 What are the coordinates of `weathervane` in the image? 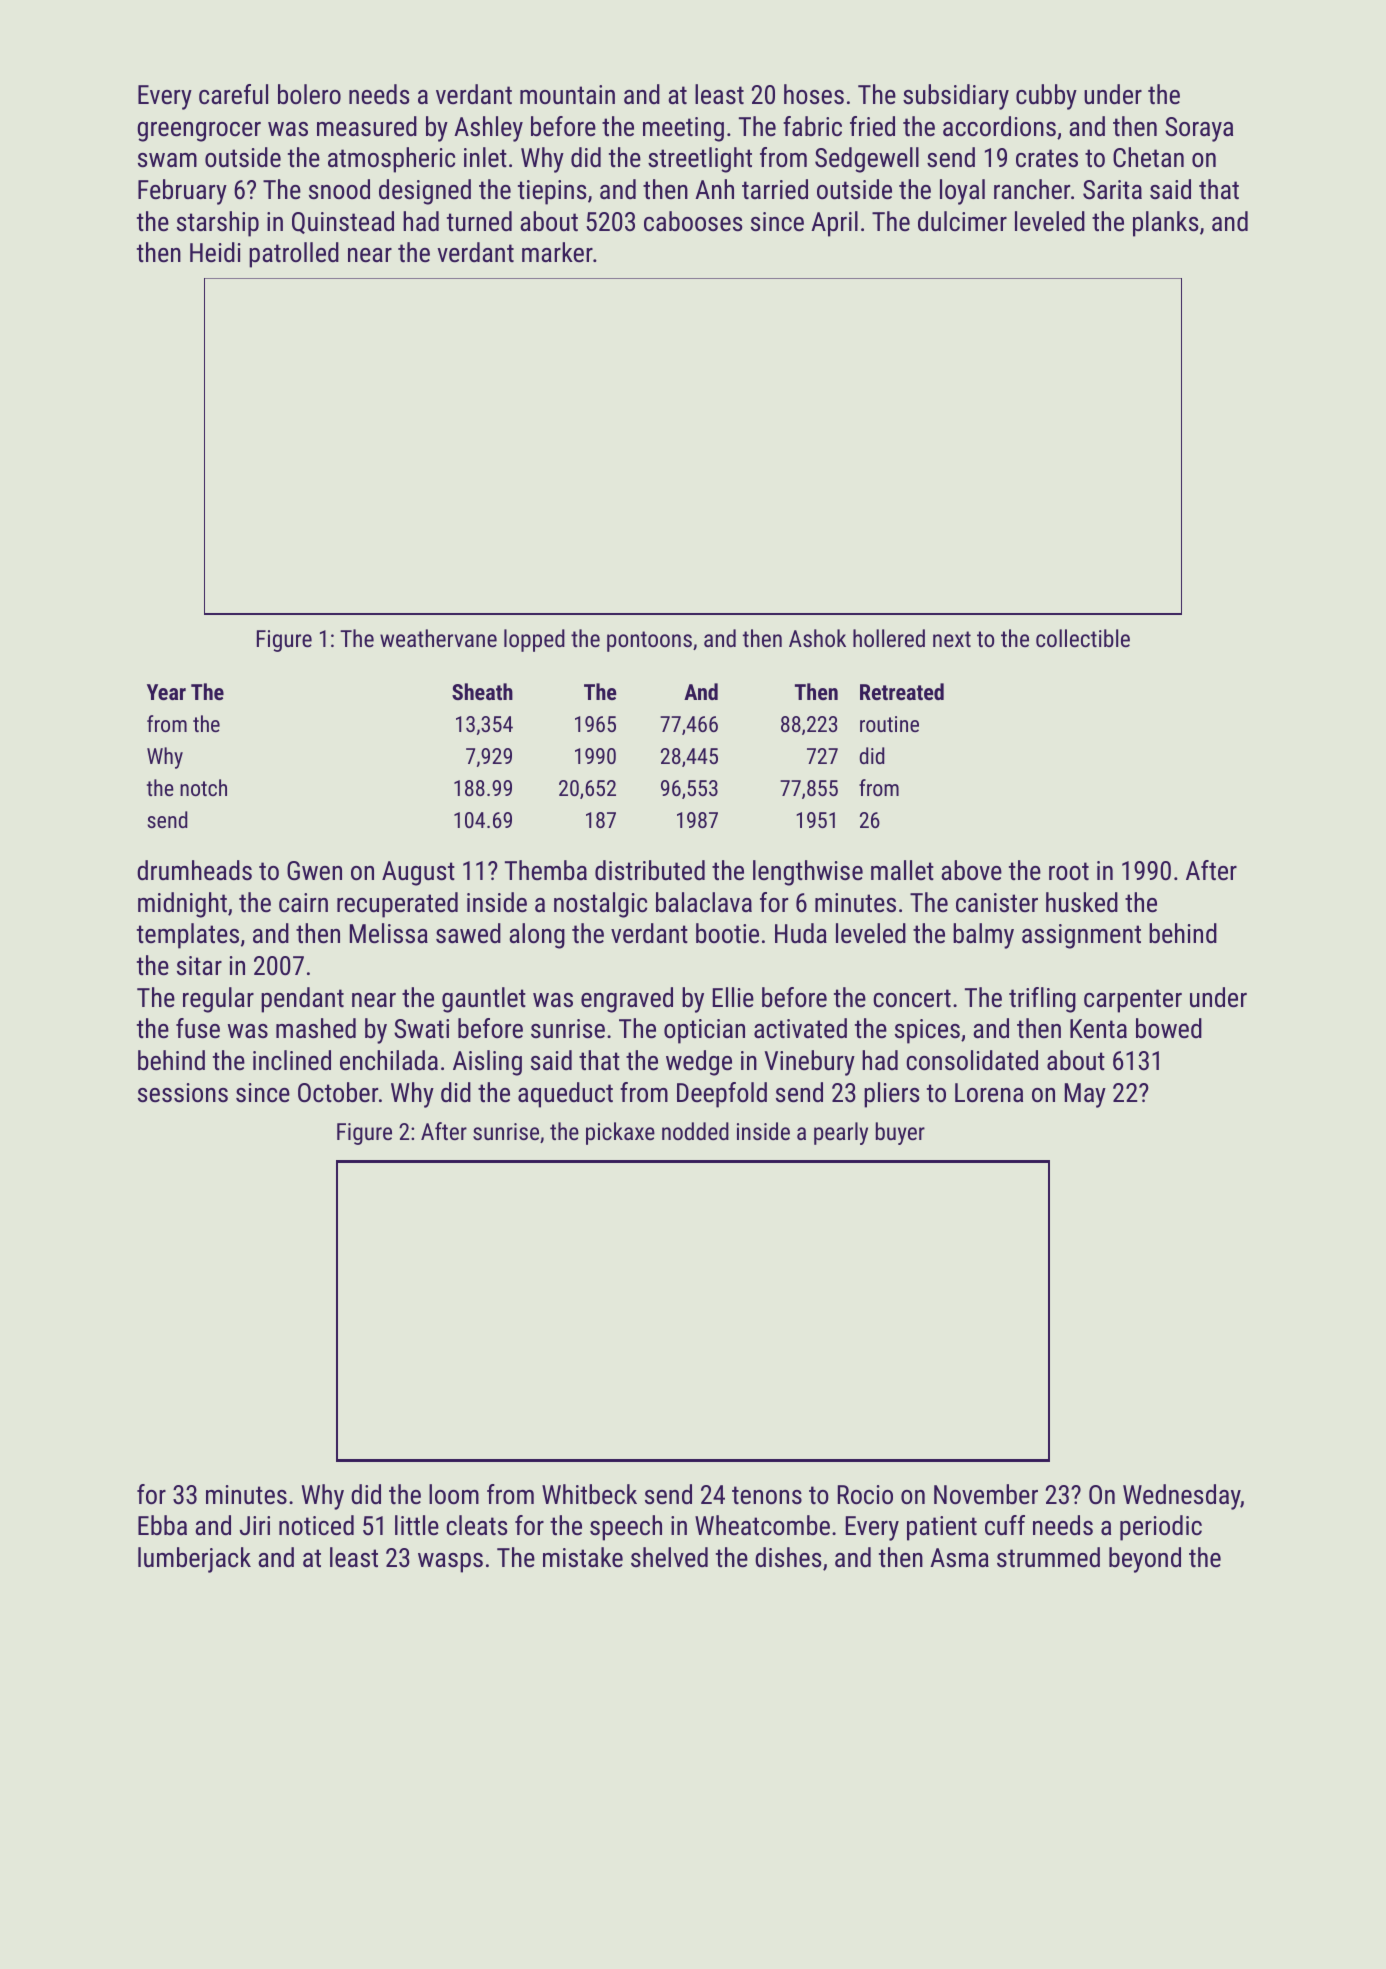 It's located at (438, 638).
